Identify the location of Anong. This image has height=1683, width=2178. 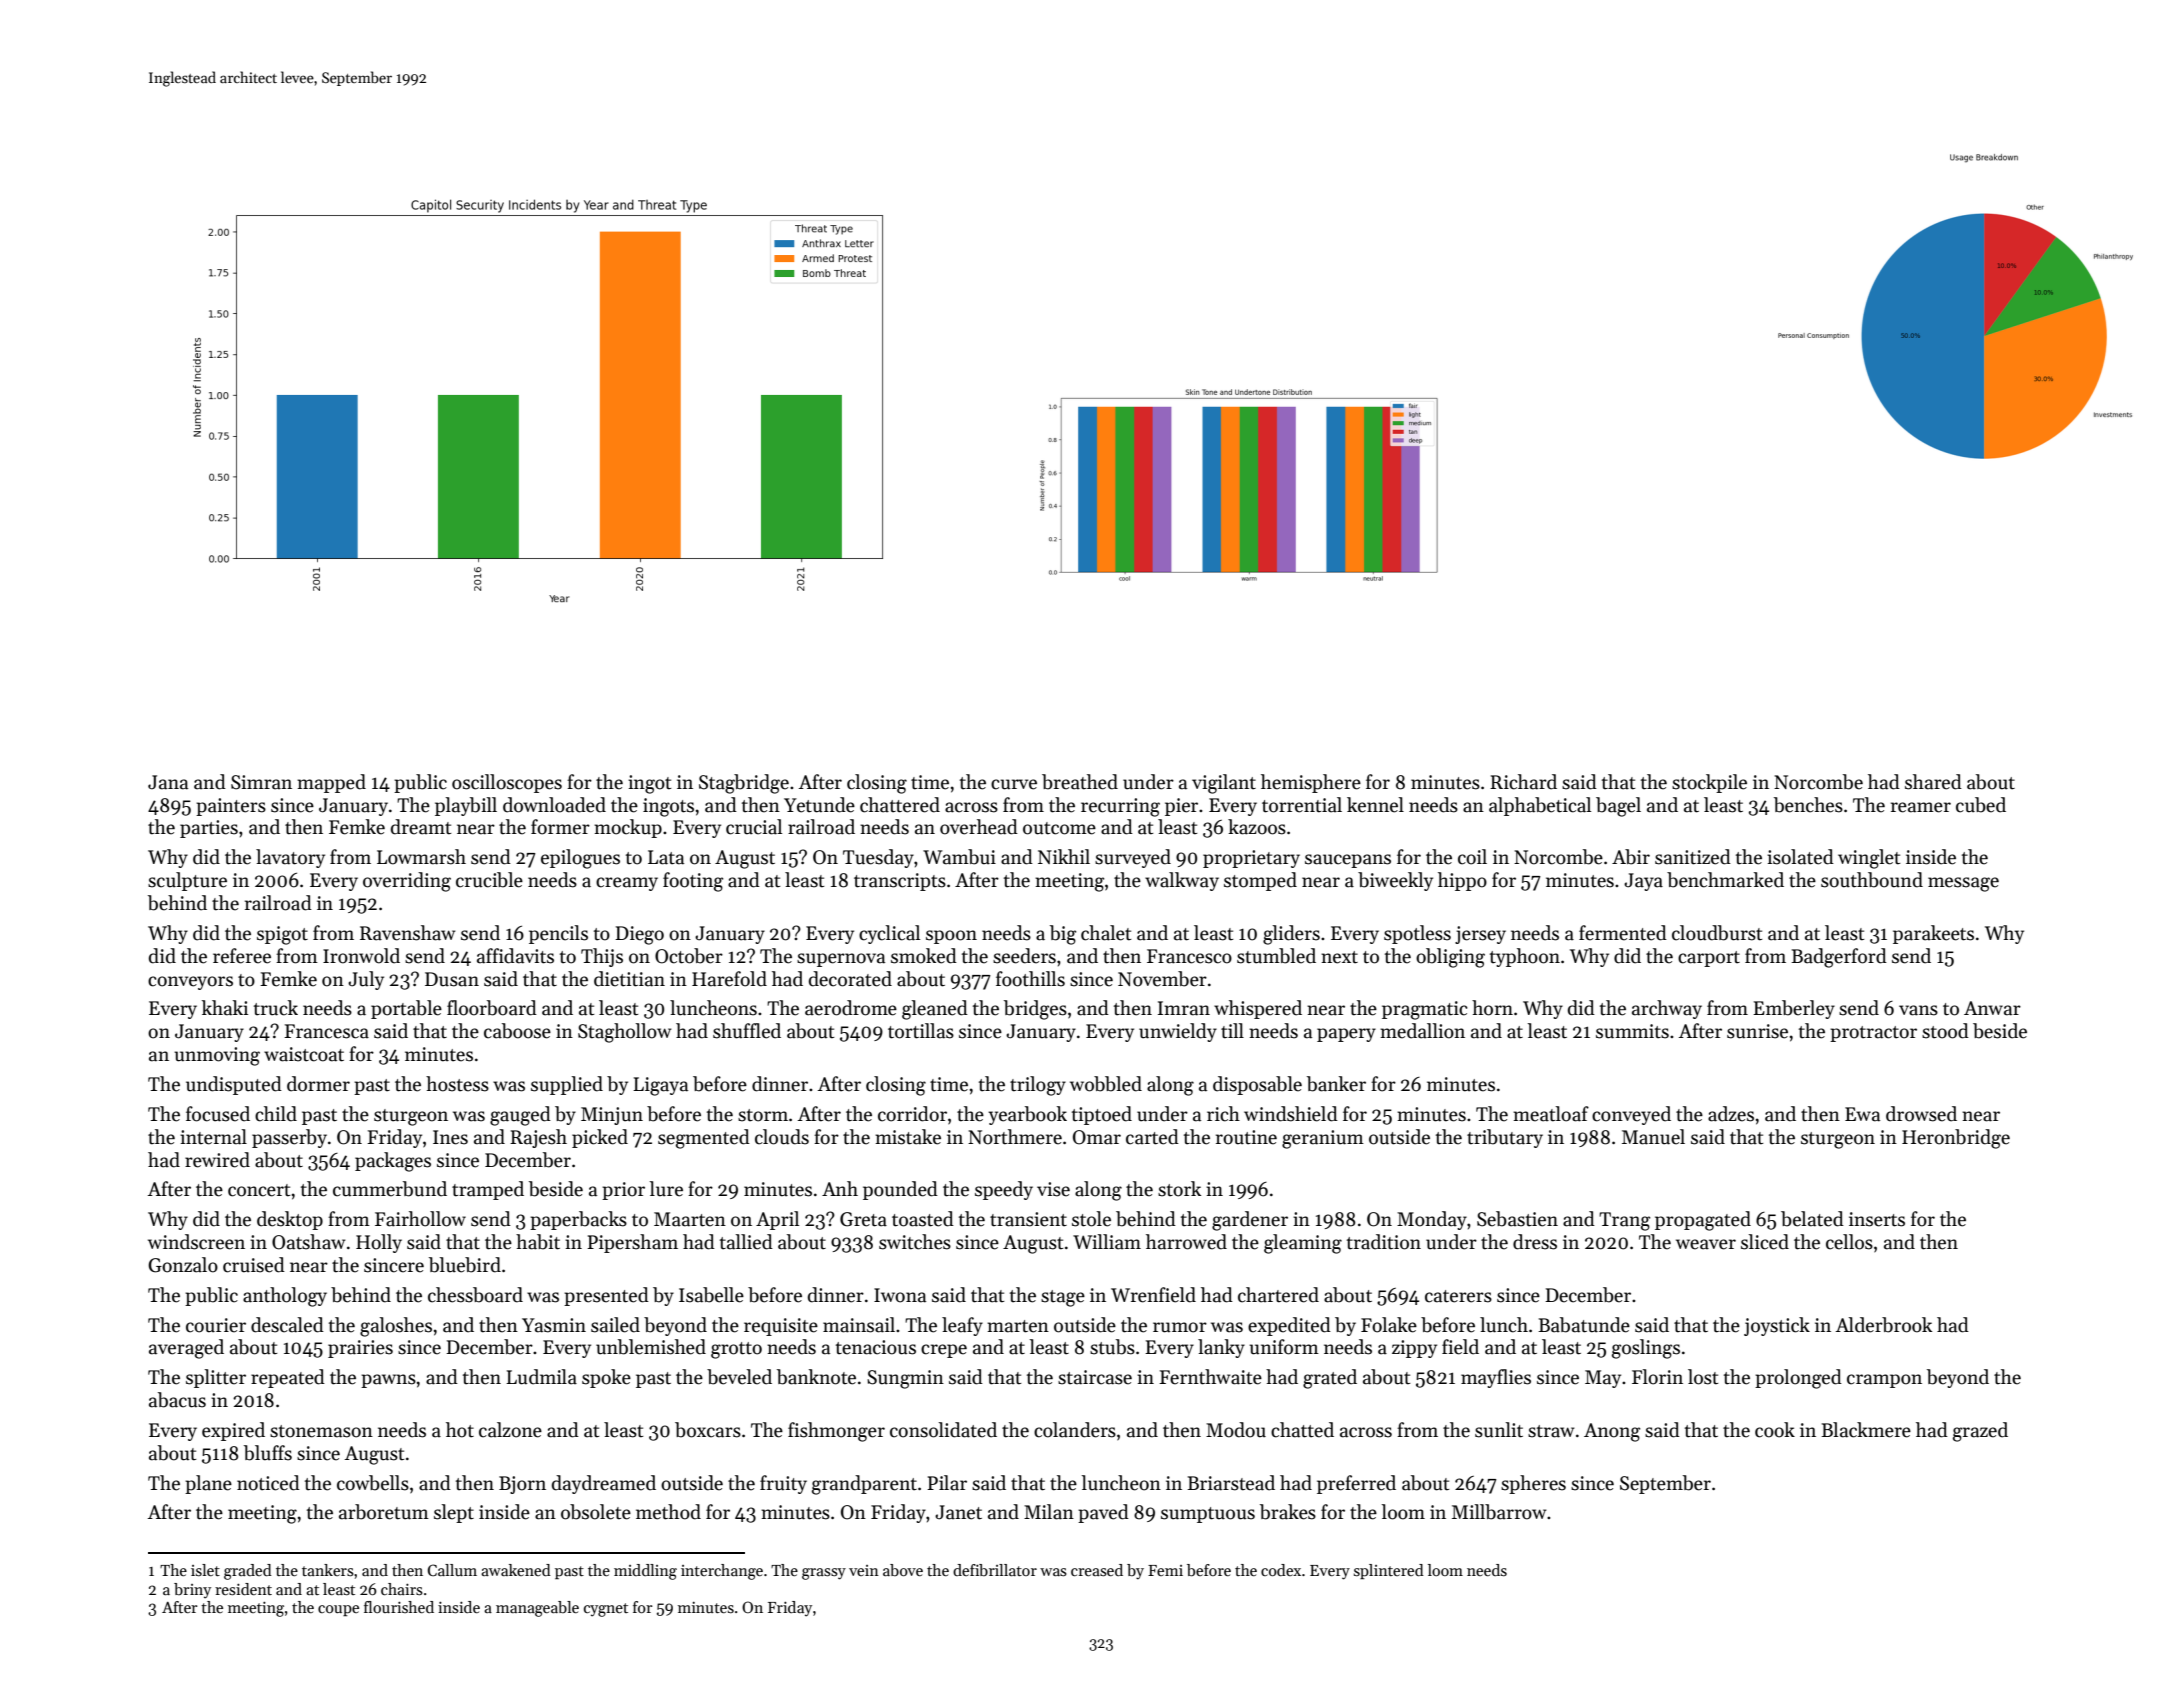
(1612, 1432).
